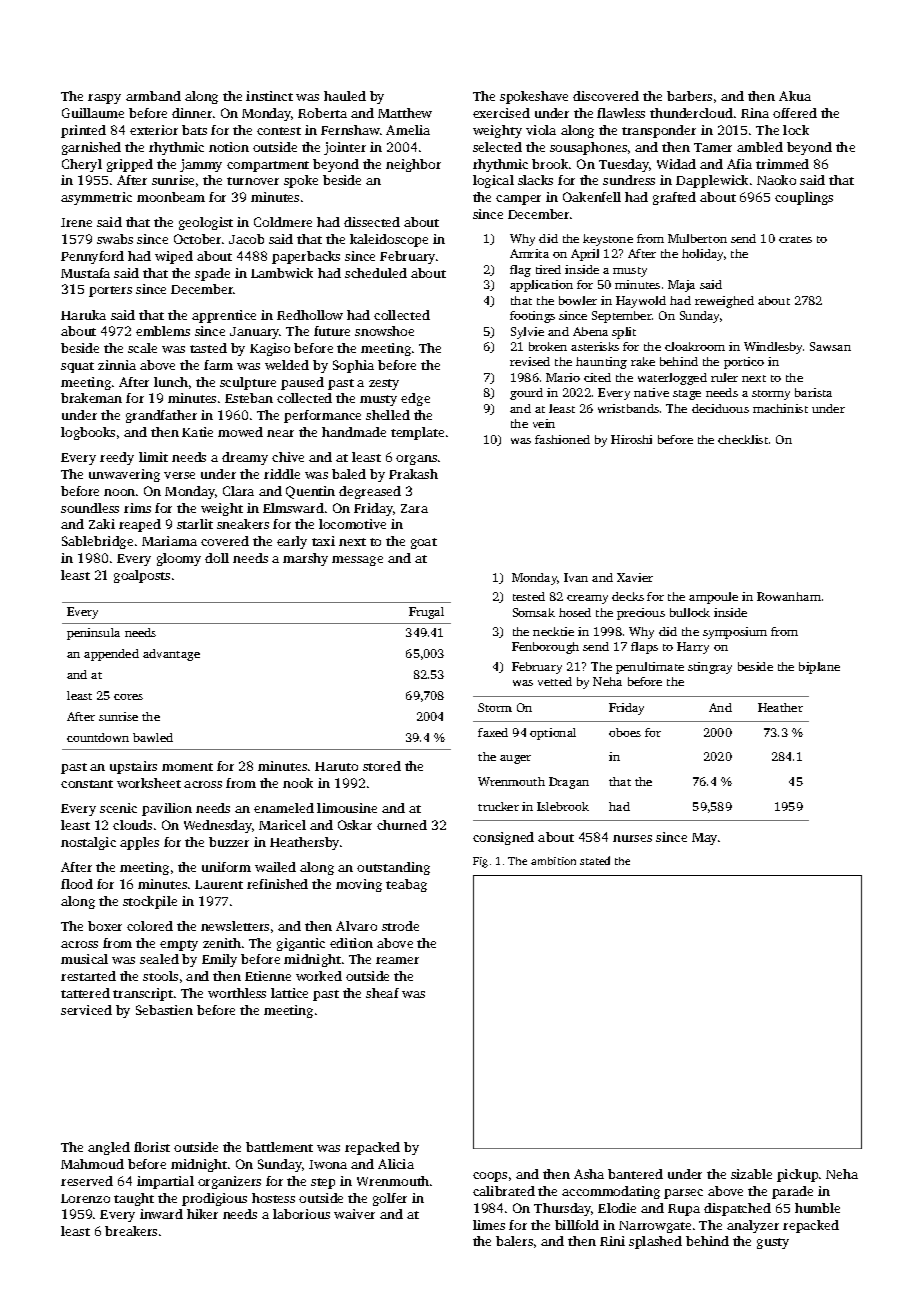 This screenshot has width=924, height=1308. Describe the element at coordinates (208, 348) in the screenshot. I see `tasted` at that location.
